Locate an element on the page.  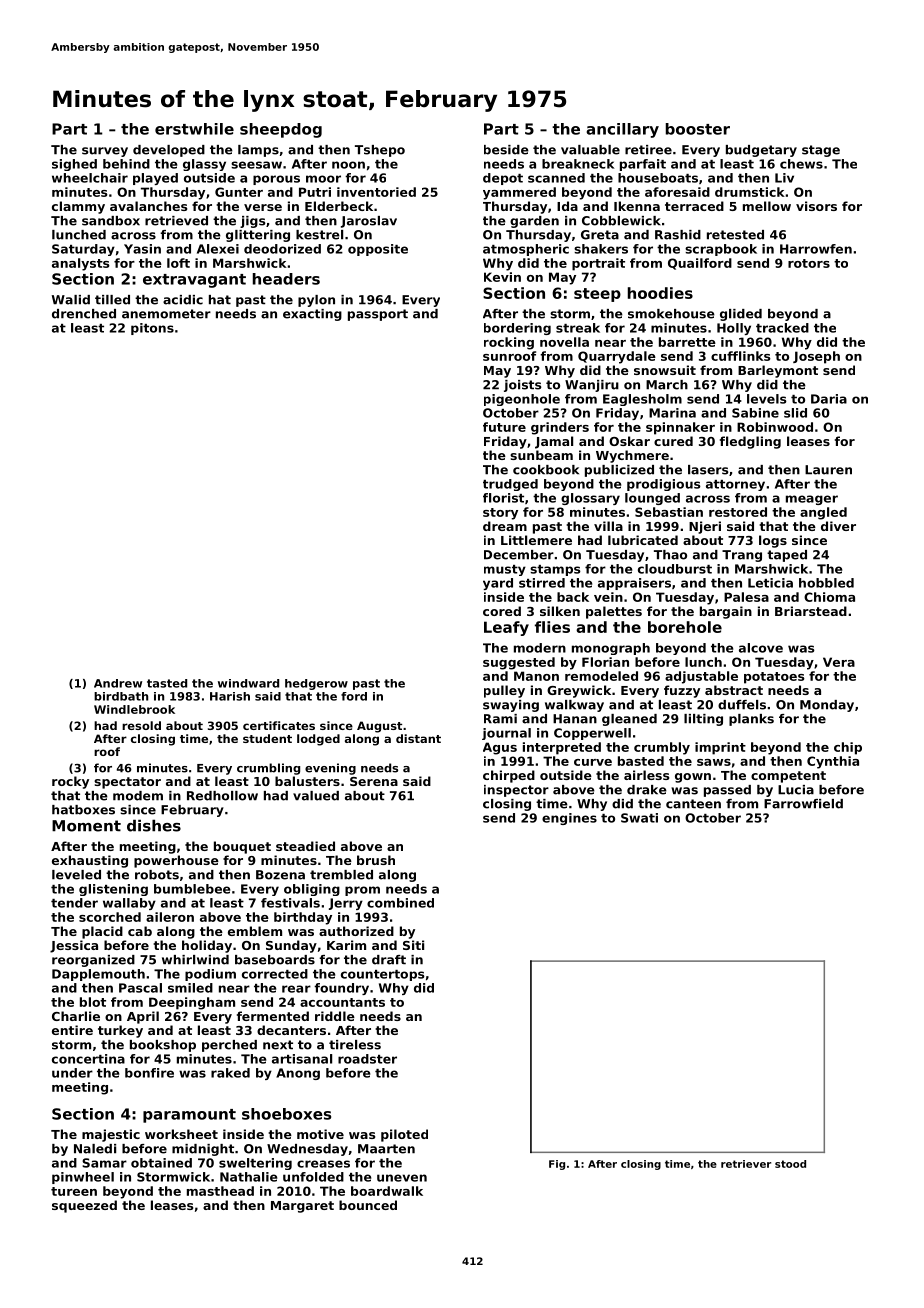
entire is located at coordinates (72, 1030).
